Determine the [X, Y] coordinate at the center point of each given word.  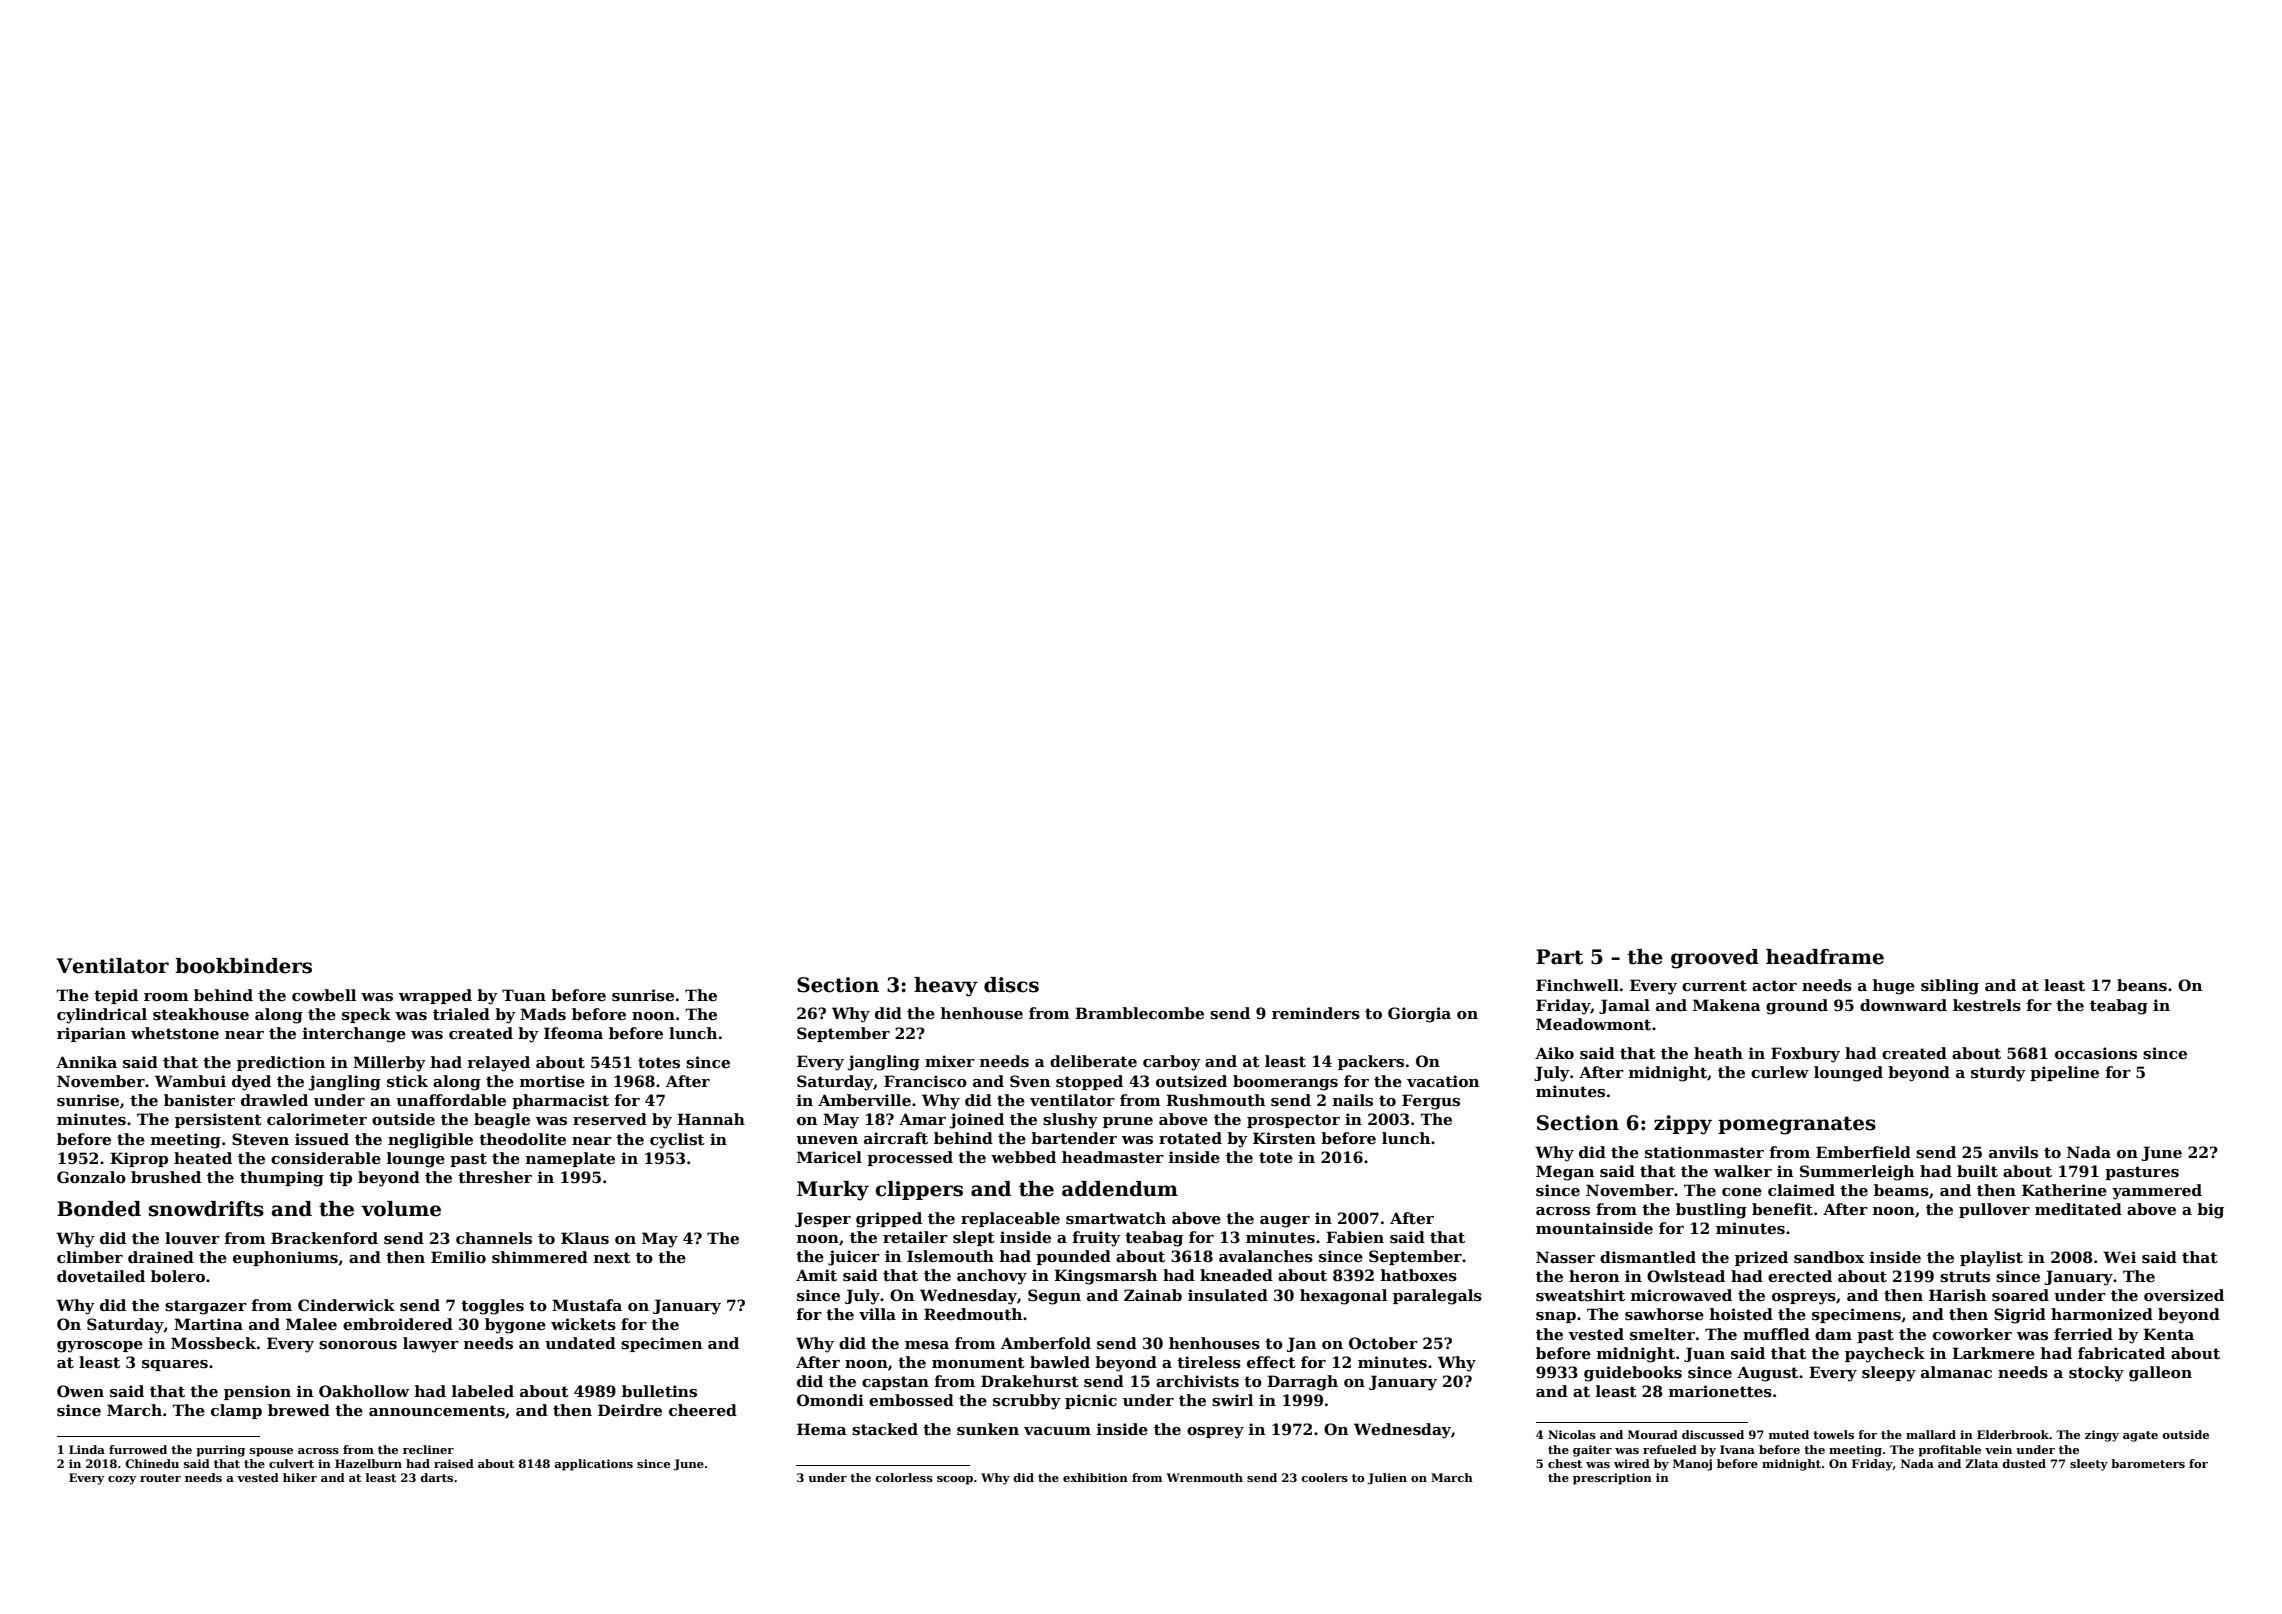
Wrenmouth [1205, 1477]
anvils [2013, 1152]
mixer [950, 1061]
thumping [282, 1179]
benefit [1782, 1209]
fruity [1096, 1239]
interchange [354, 1035]
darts [436, 1477]
